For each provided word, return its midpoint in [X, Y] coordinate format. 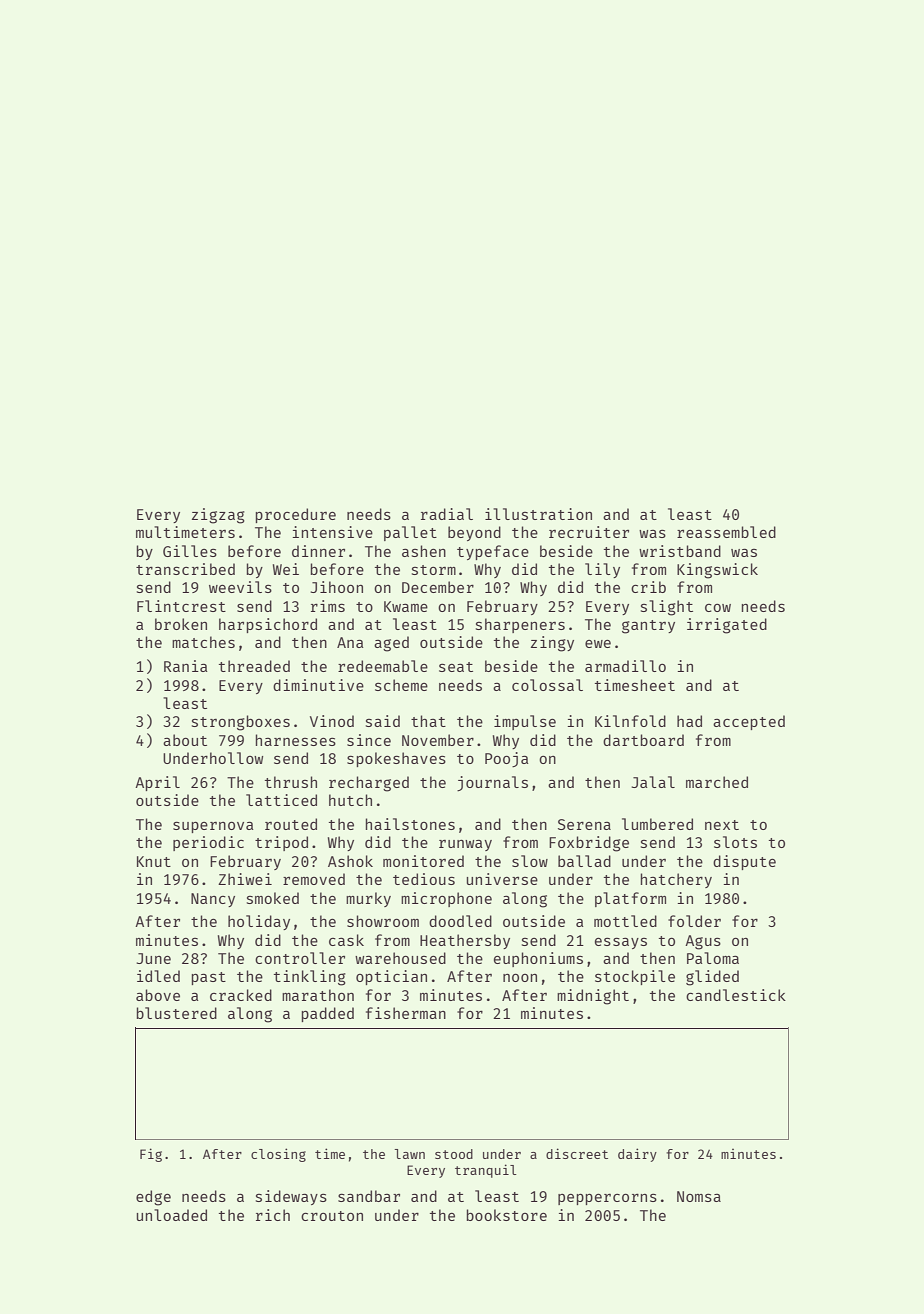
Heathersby [465, 941]
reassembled [726, 532]
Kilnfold [630, 721]
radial [447, 514]
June [153, 958]
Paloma [713, 958]
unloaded [172, 1215]
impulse [525, 722]
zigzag [218, 516]
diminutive [318, 685]
